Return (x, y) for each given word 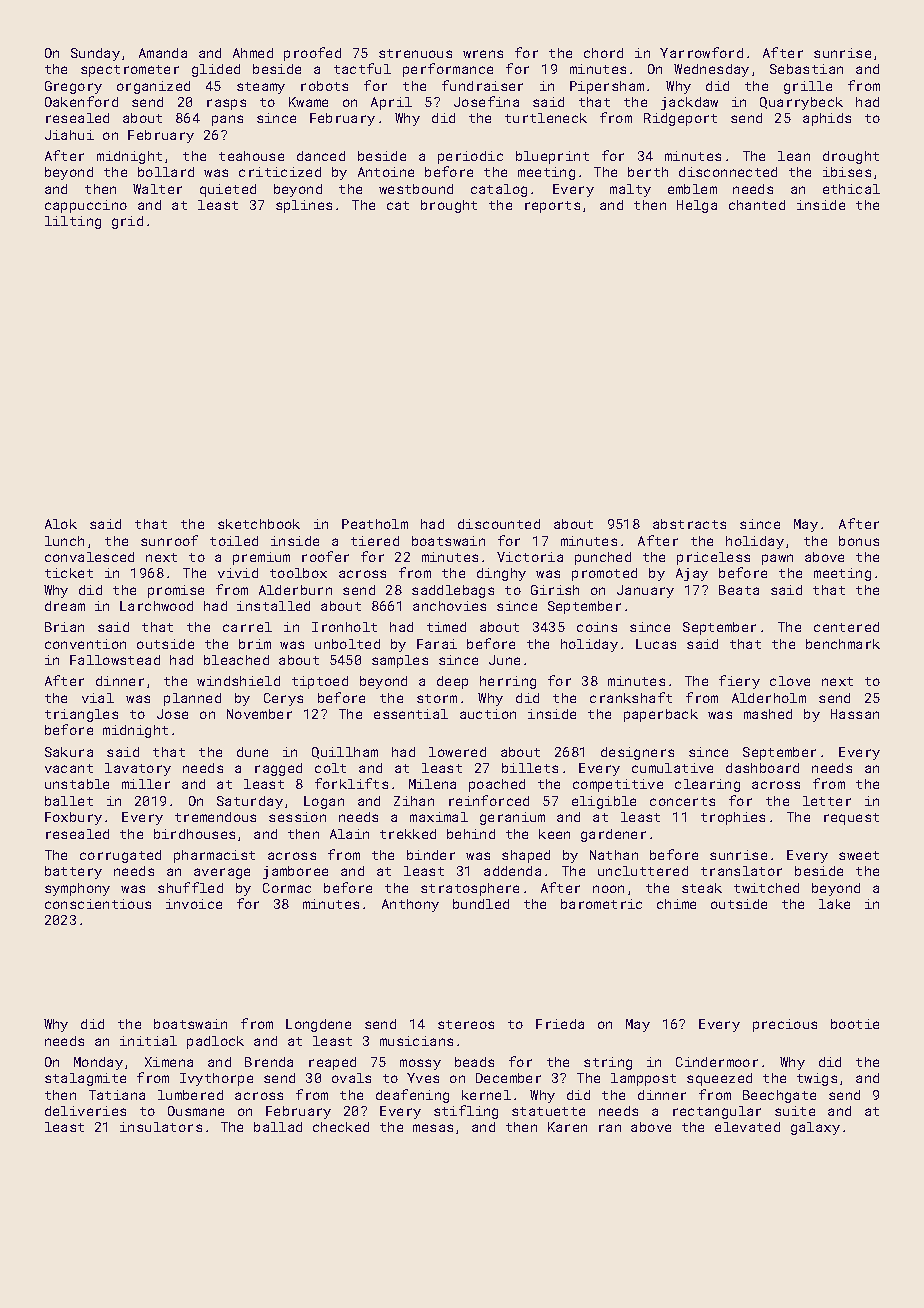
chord (603, 53)
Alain (349, 834)
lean (794, 156)
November (259, 714)
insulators (161, 1127)
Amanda (163, 53)
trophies (733, 818)
